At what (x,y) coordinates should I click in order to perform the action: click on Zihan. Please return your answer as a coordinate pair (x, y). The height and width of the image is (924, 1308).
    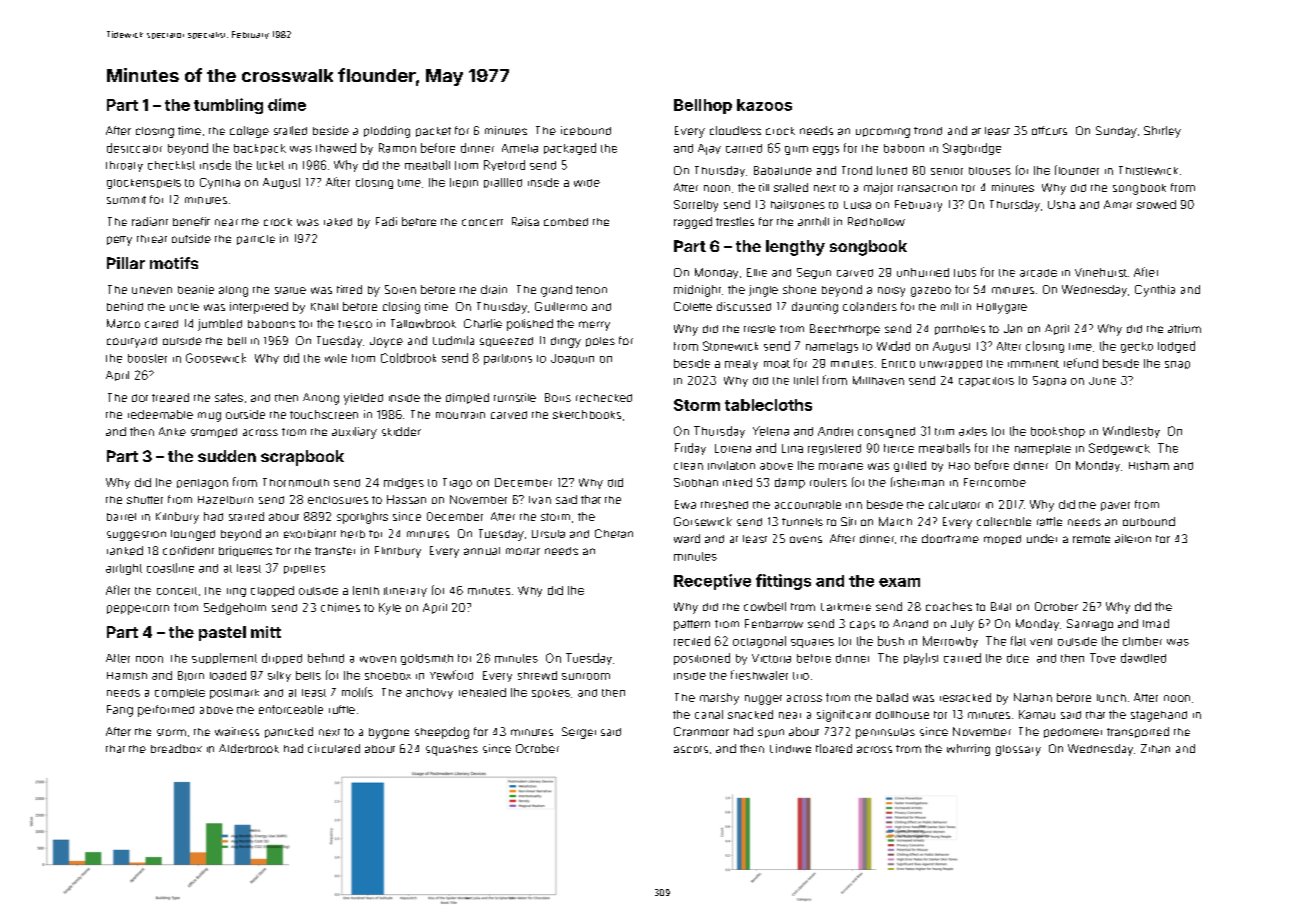
    Looking at the image, I should click on (1155, 748).
